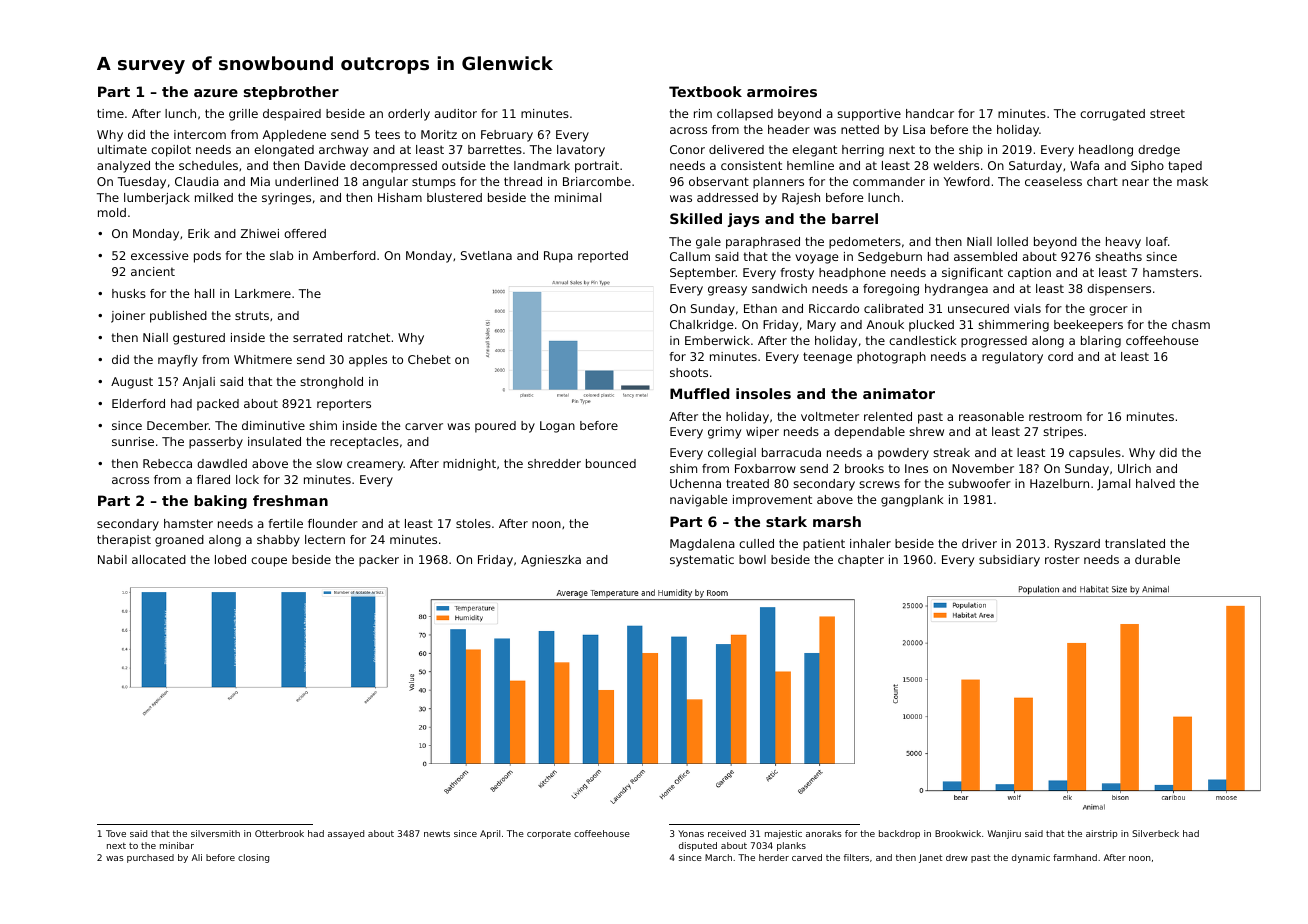  Describe the element at coordinates (708, 243) in the document. I see `gale` at that location.
